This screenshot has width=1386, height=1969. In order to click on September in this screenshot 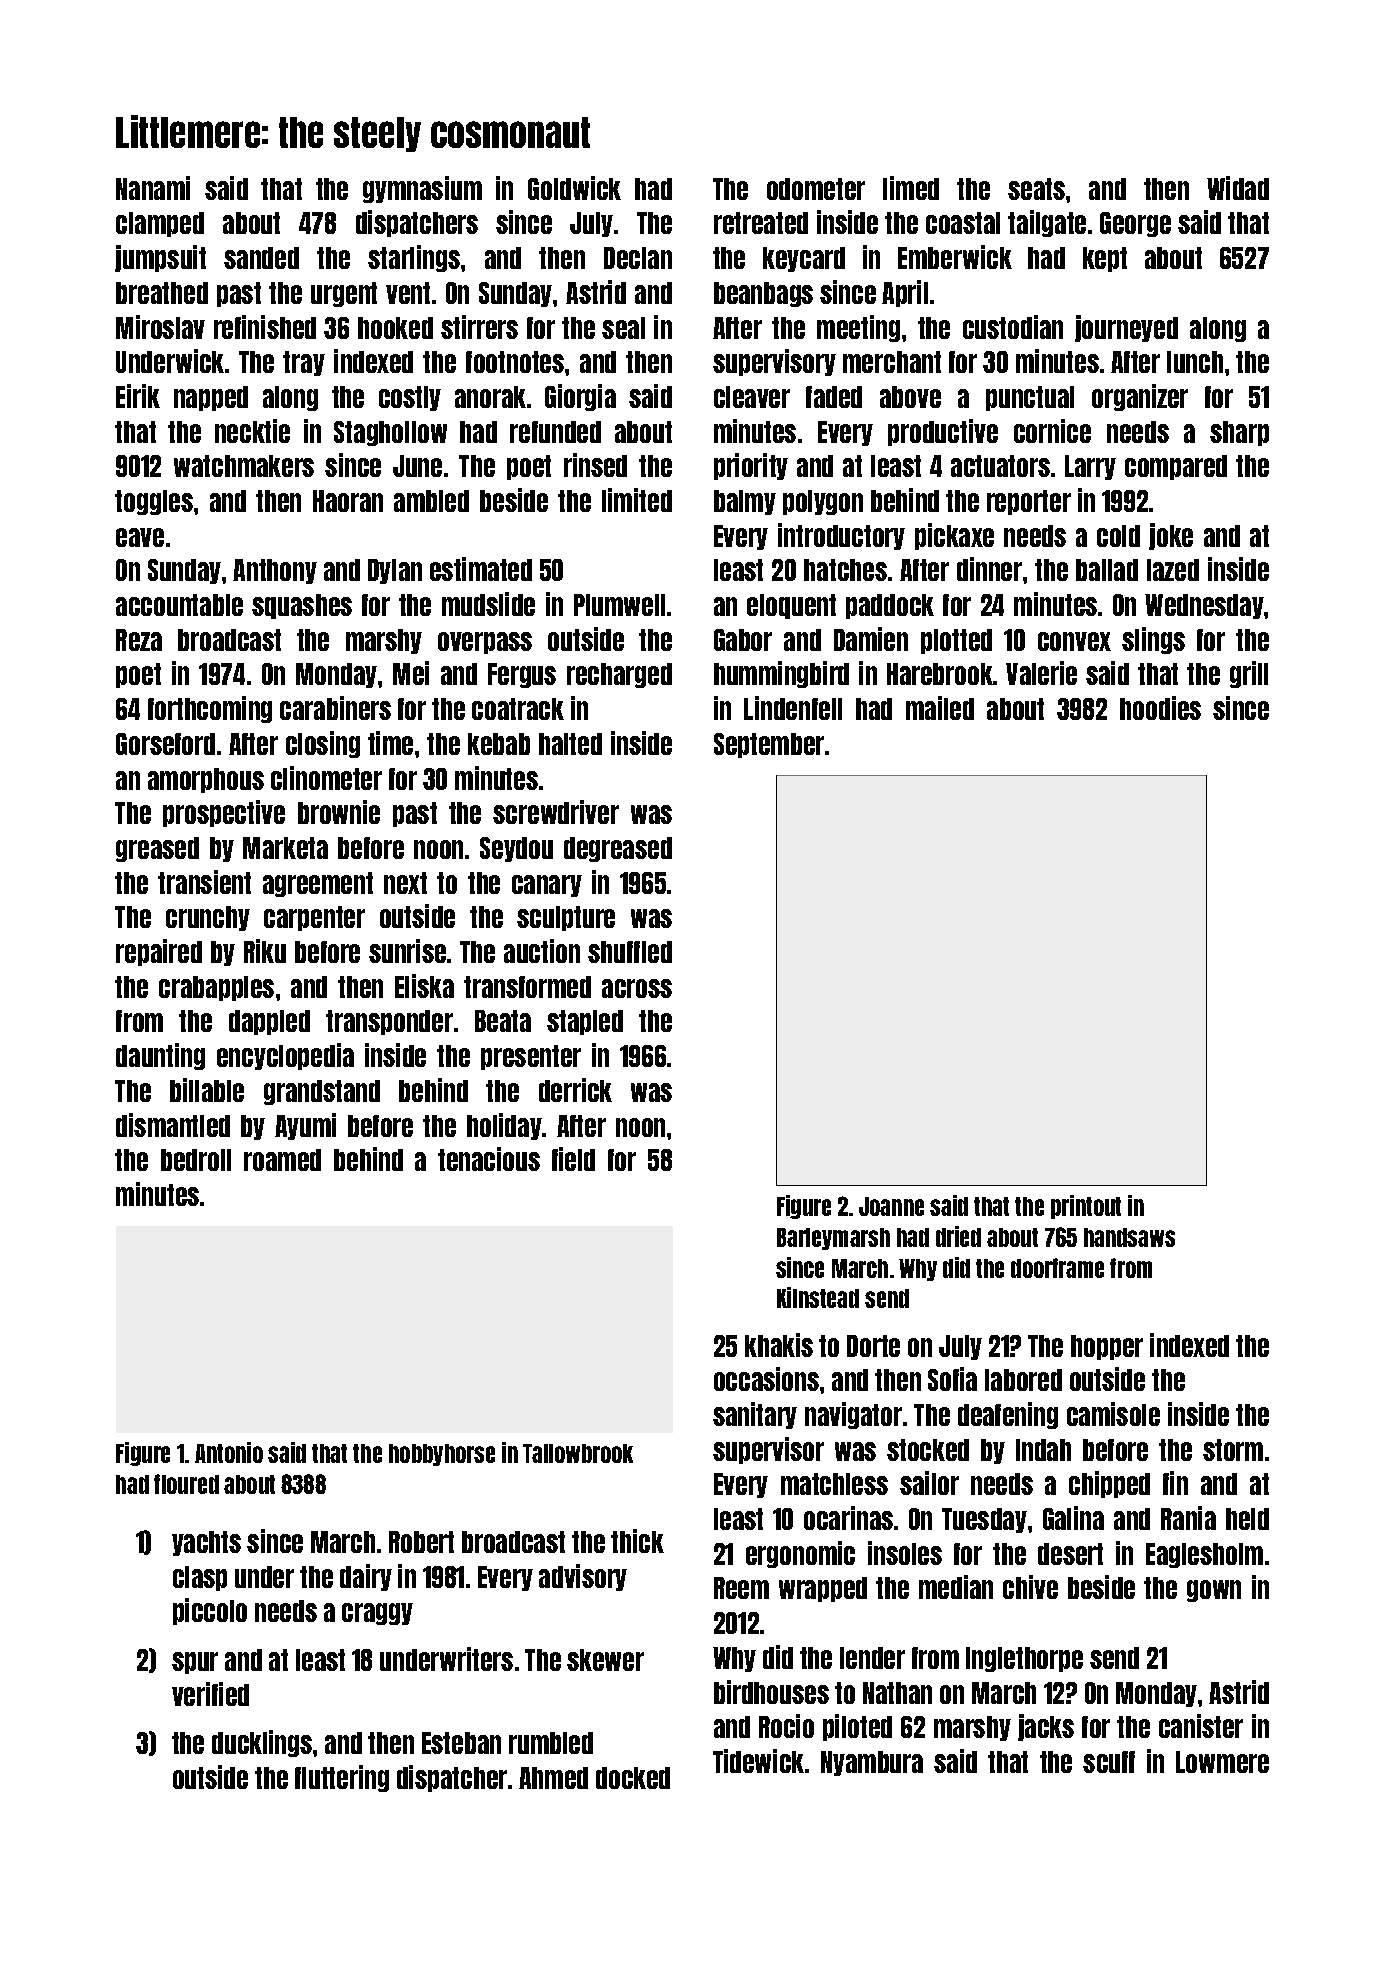, I will do `click(769, 745)`.
